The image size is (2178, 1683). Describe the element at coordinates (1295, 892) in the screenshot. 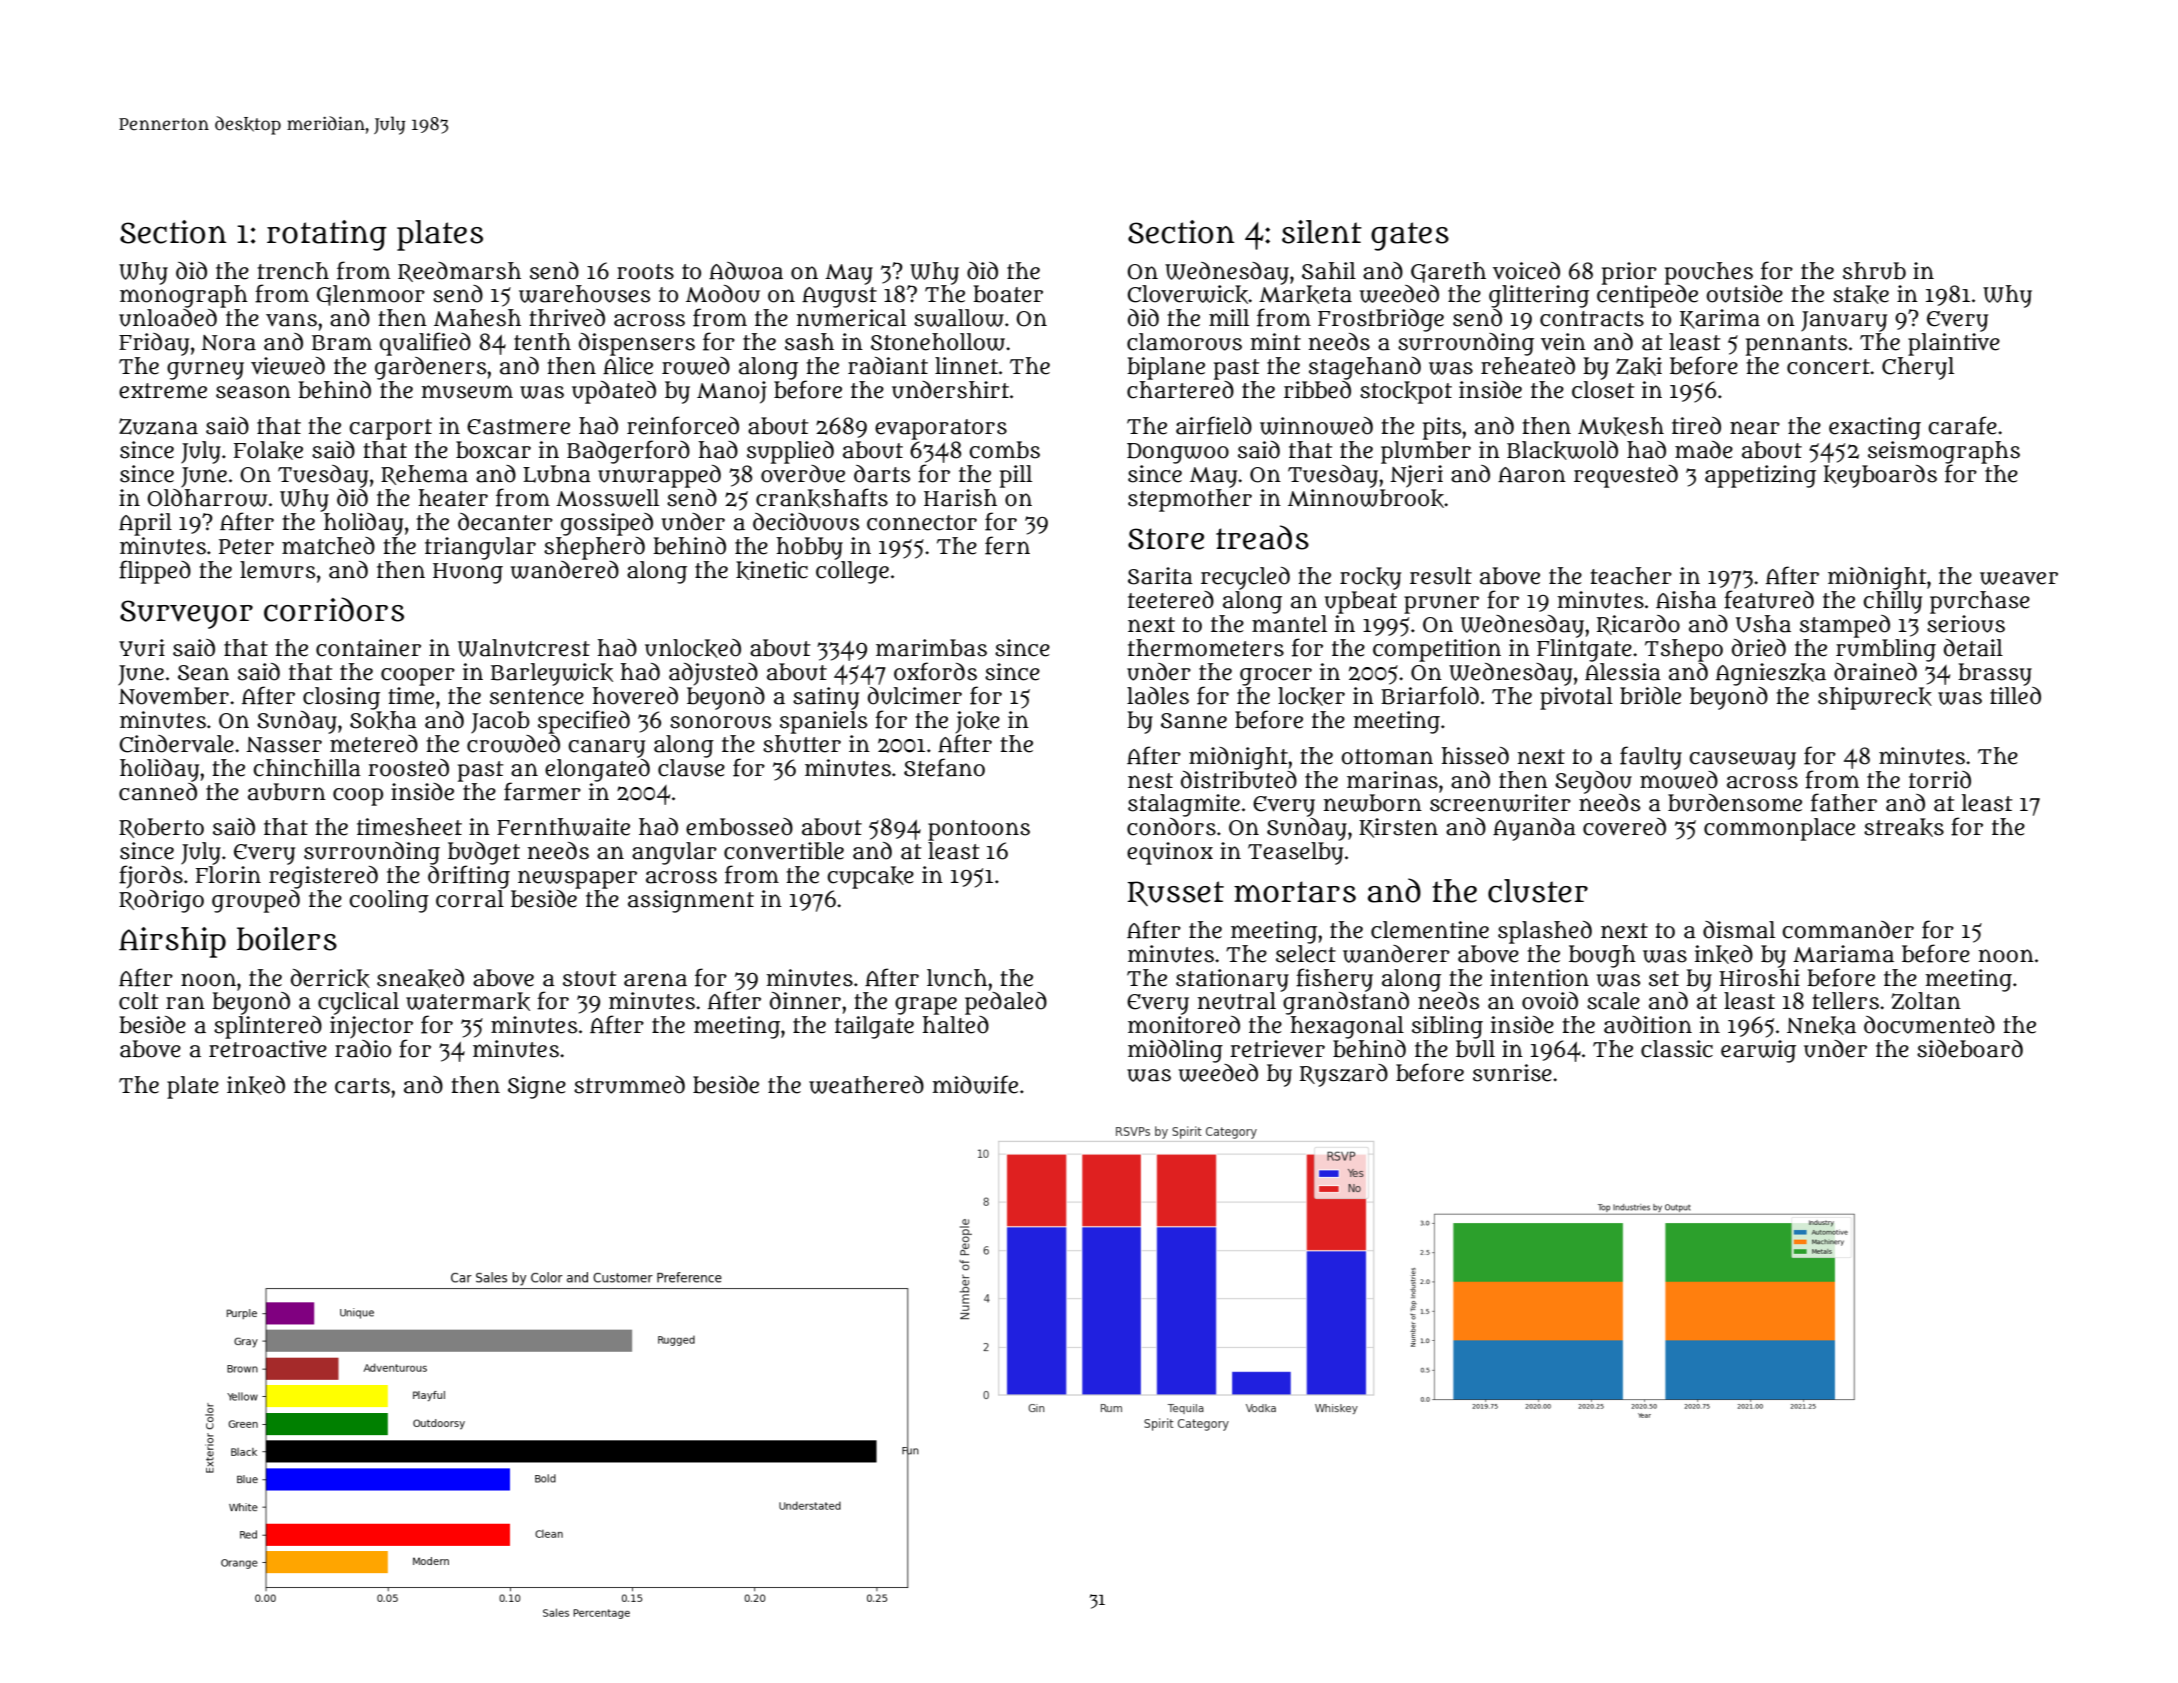

I see `mortars` at that location.
